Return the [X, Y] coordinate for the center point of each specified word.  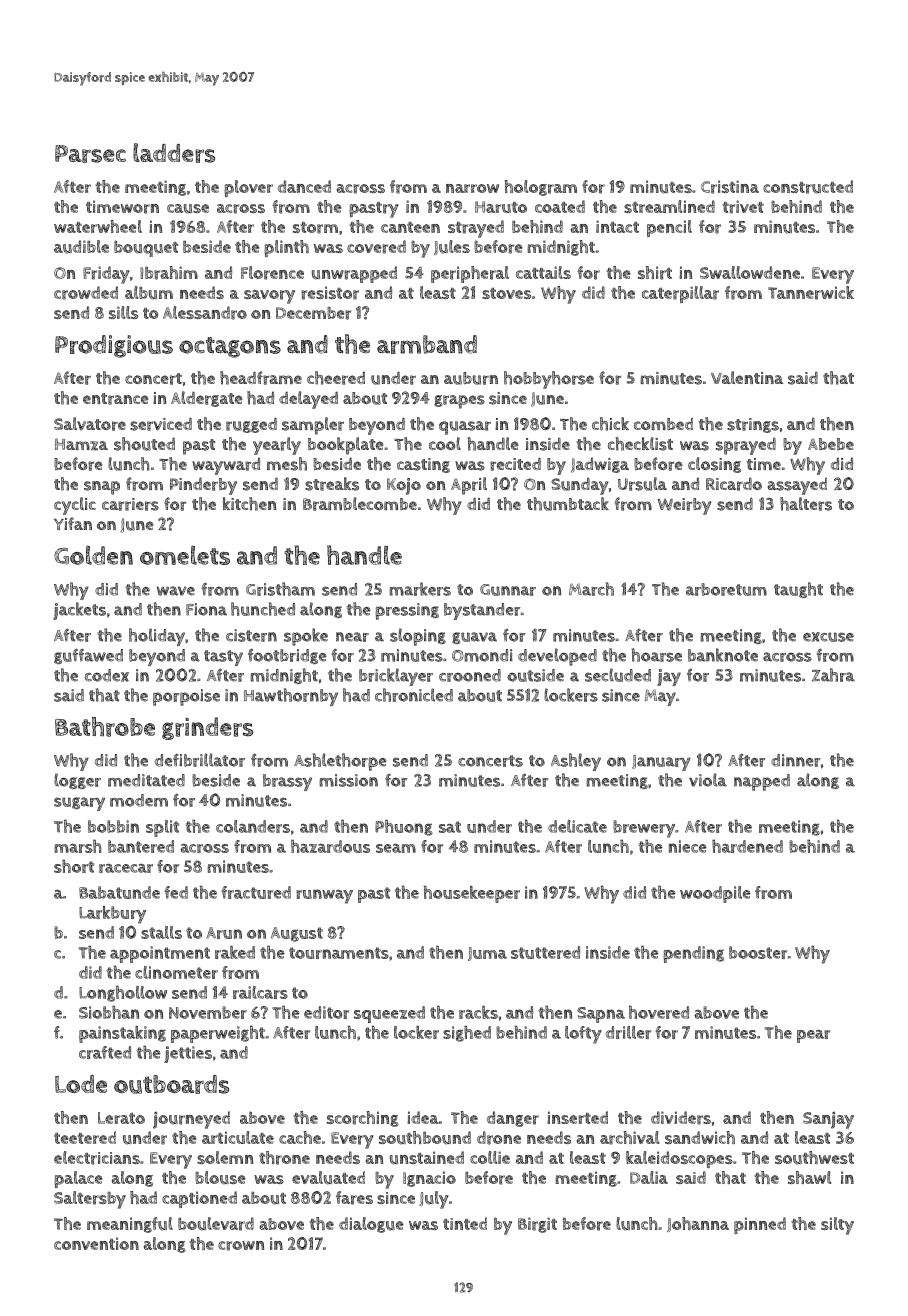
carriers [130, 504]
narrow [472, 188]
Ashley [576, 762]
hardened [747, 846]
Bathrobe [105, 727]
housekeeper [472, 894]
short [74, 866]
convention [96, 1243]
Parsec [90, 154]
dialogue [371, 1225]
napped [762, 782]
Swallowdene [750, 272]
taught [798, 590]
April [469, 486]
